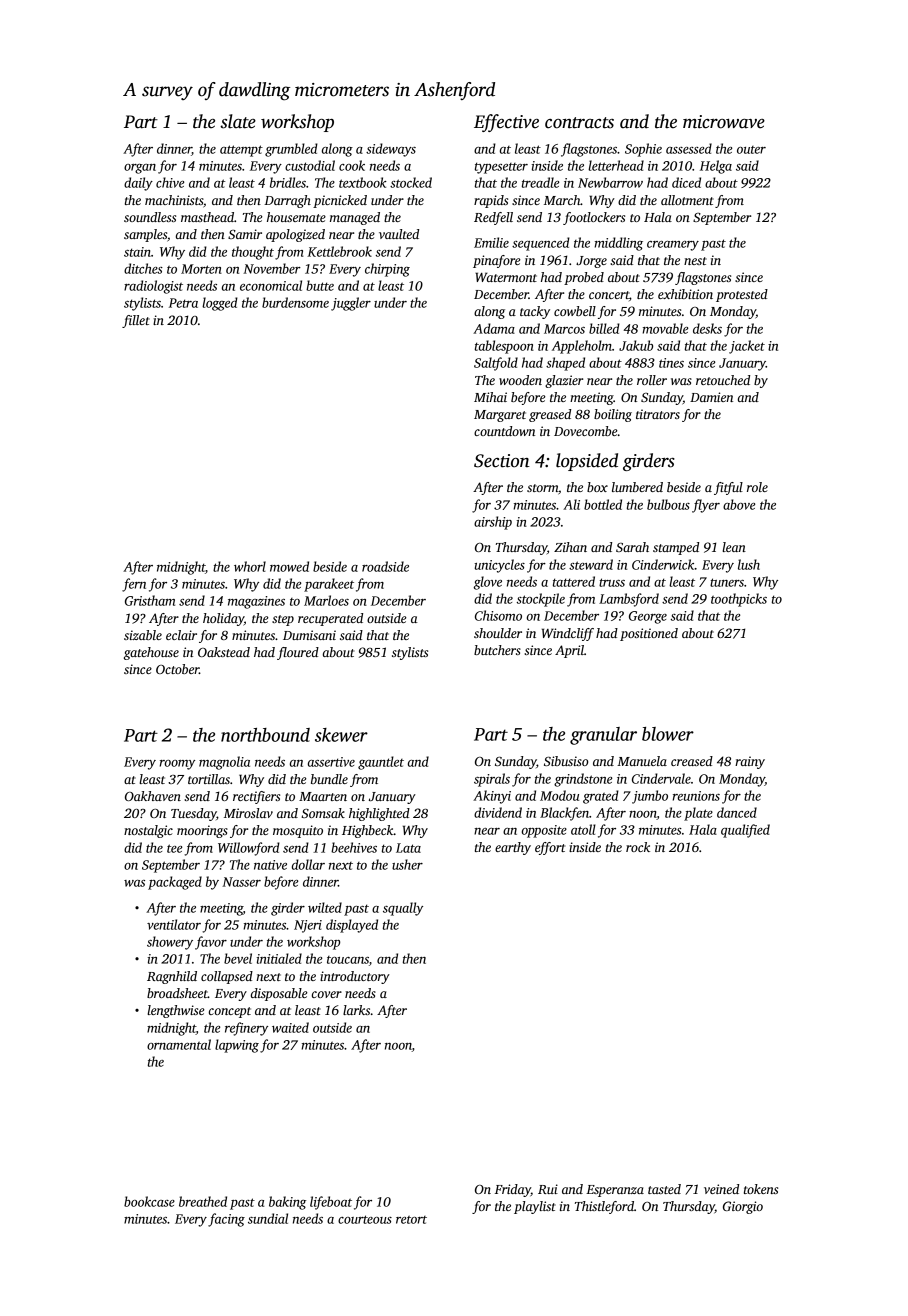  Describe the element at coordinates (403, 909) in the page. I see `squally` at that location.
